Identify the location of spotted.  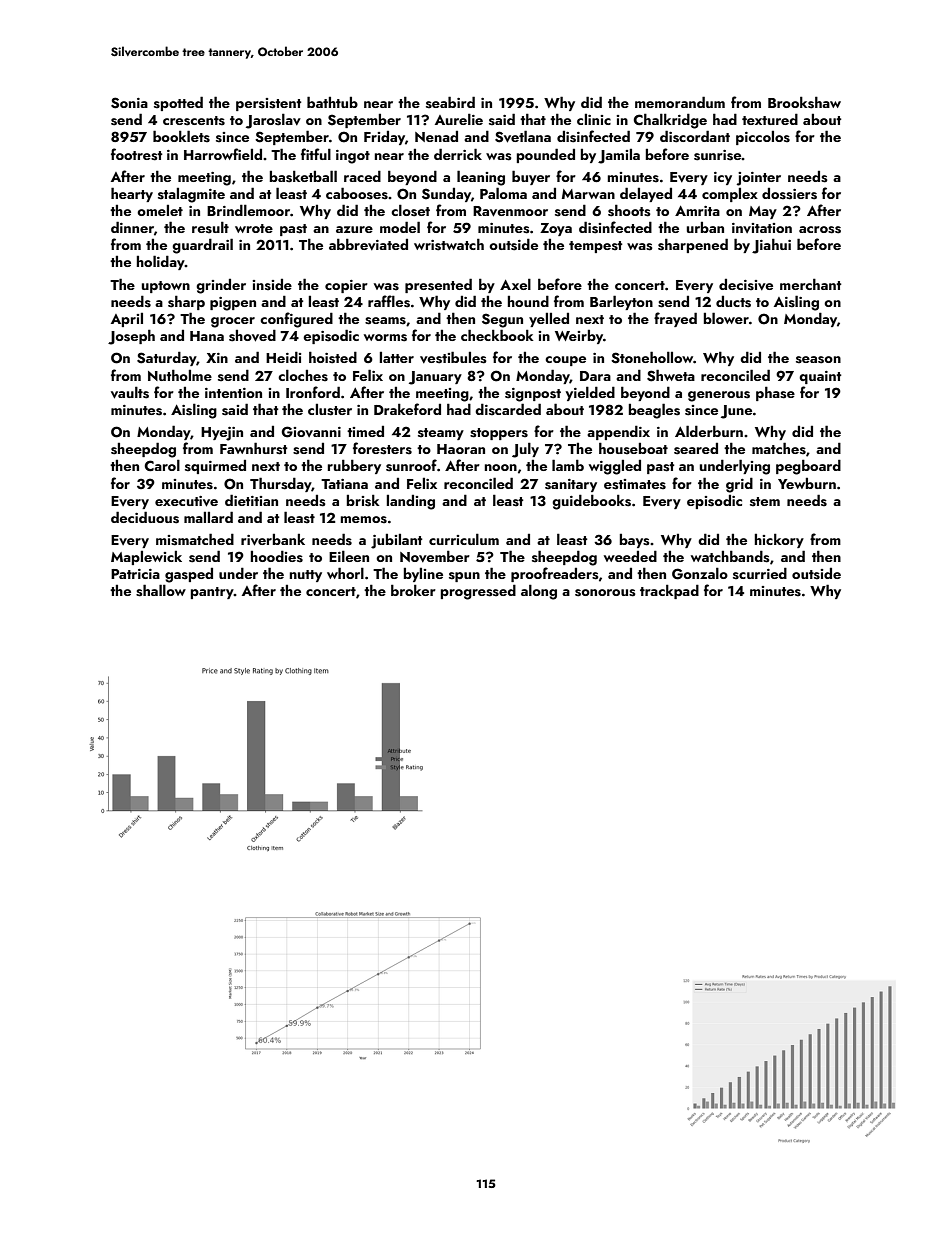
(178, 103).
